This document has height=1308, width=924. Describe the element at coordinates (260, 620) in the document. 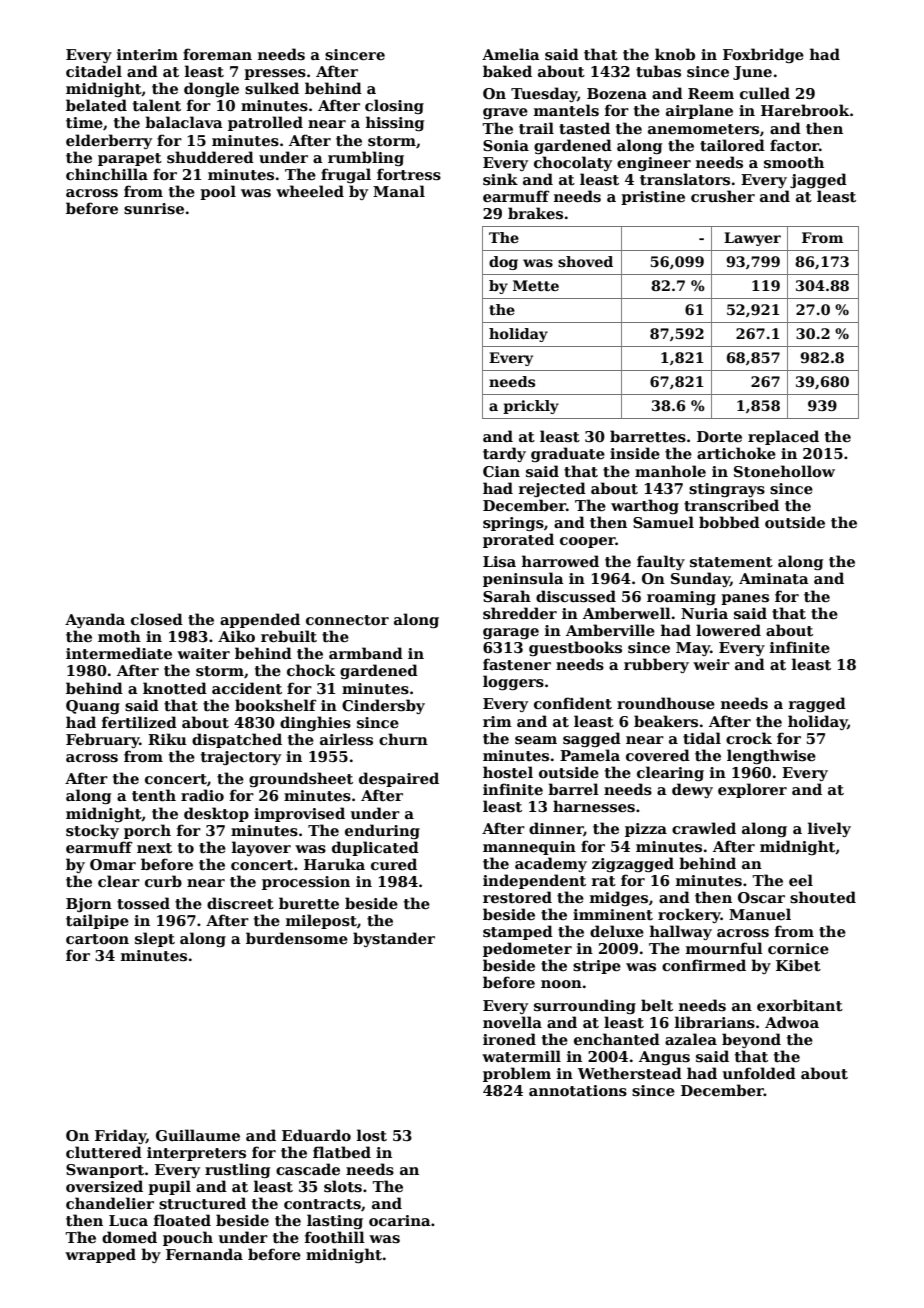

I see `appended` at that location.
